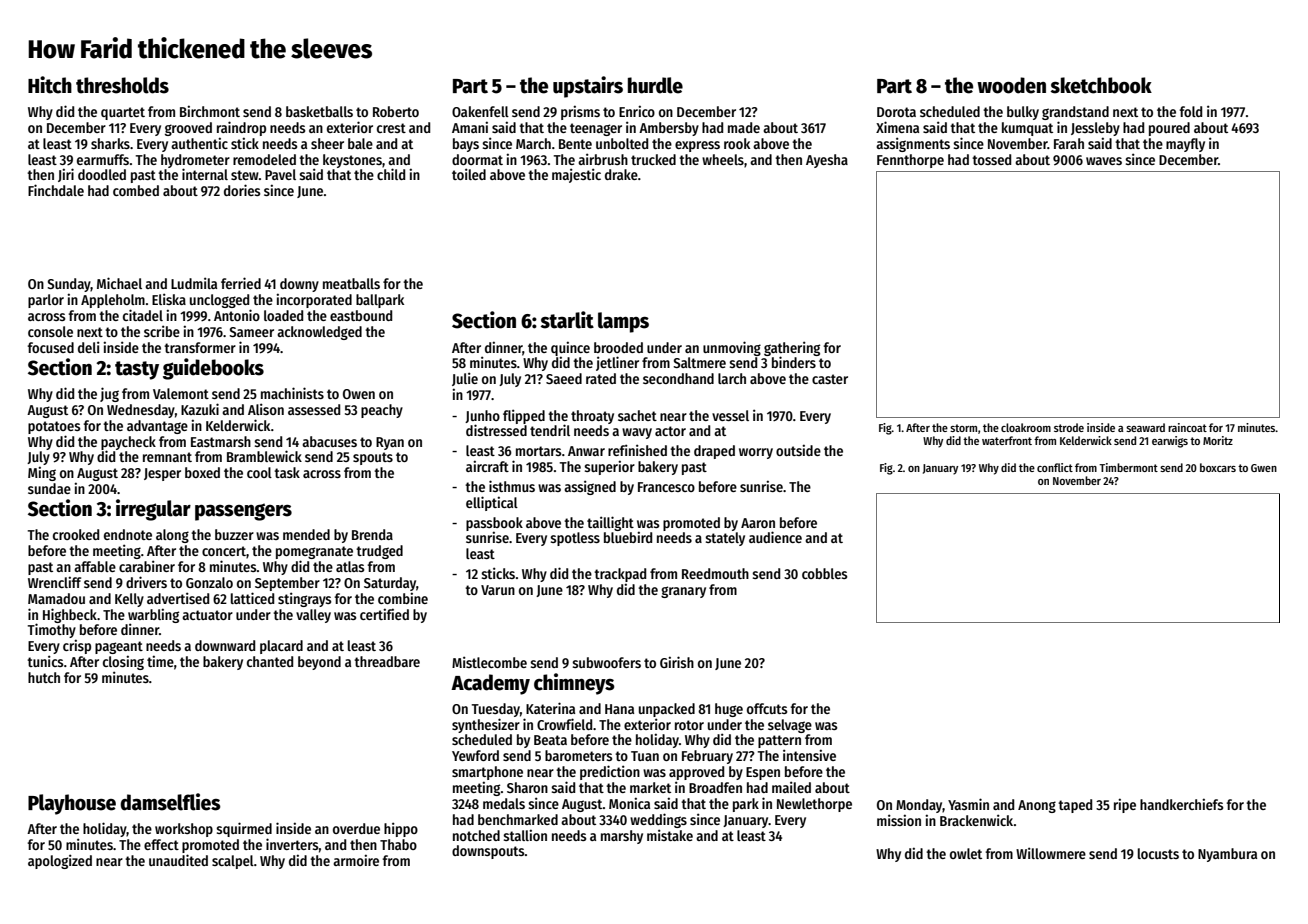 The height and width of the screenshot is (924, 1308). Describe the element at coordinates (153, 510) in the screenshot. I see `irregular` at that location.
